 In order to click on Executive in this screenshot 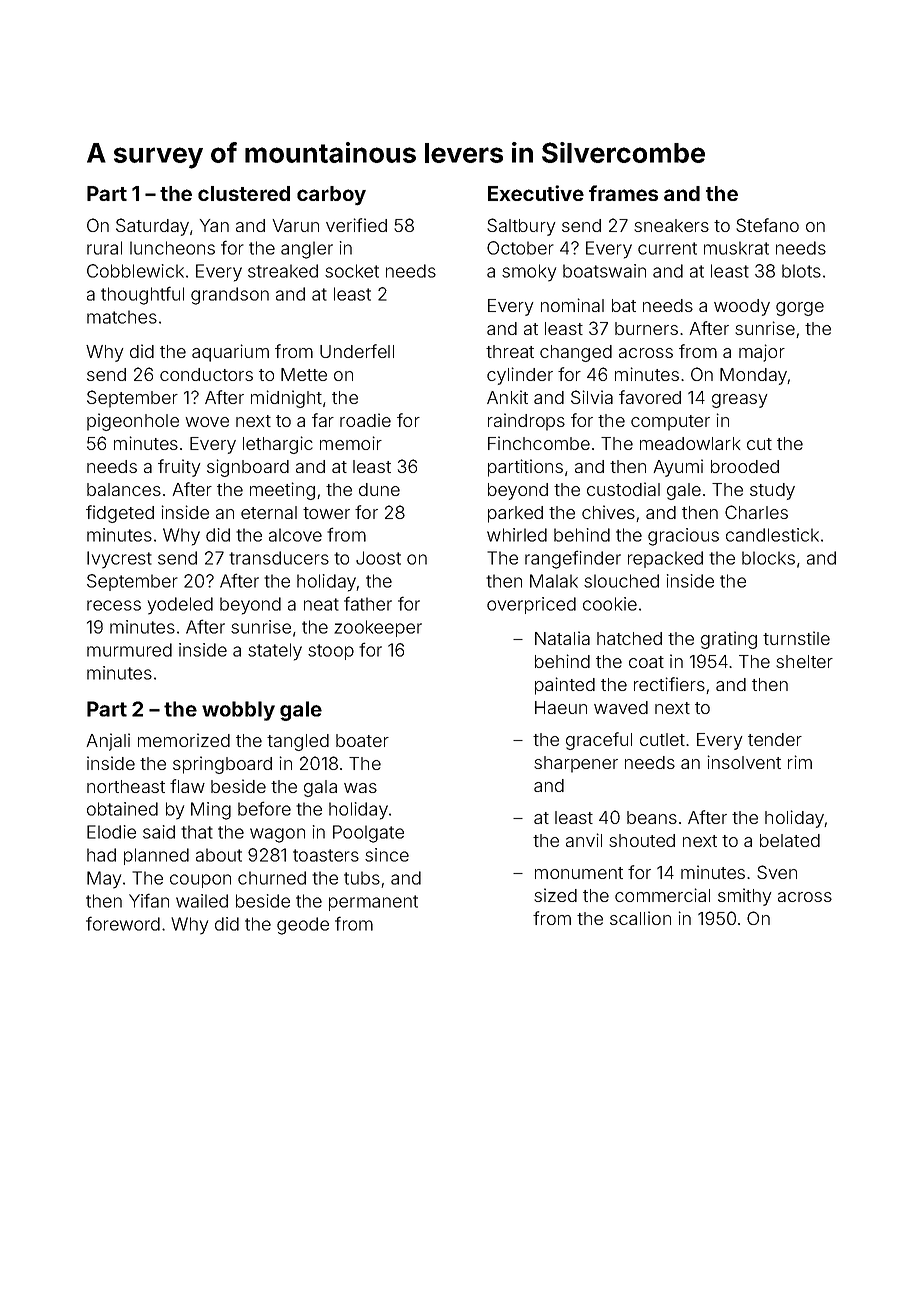, I will do `click(536, 193)`.
